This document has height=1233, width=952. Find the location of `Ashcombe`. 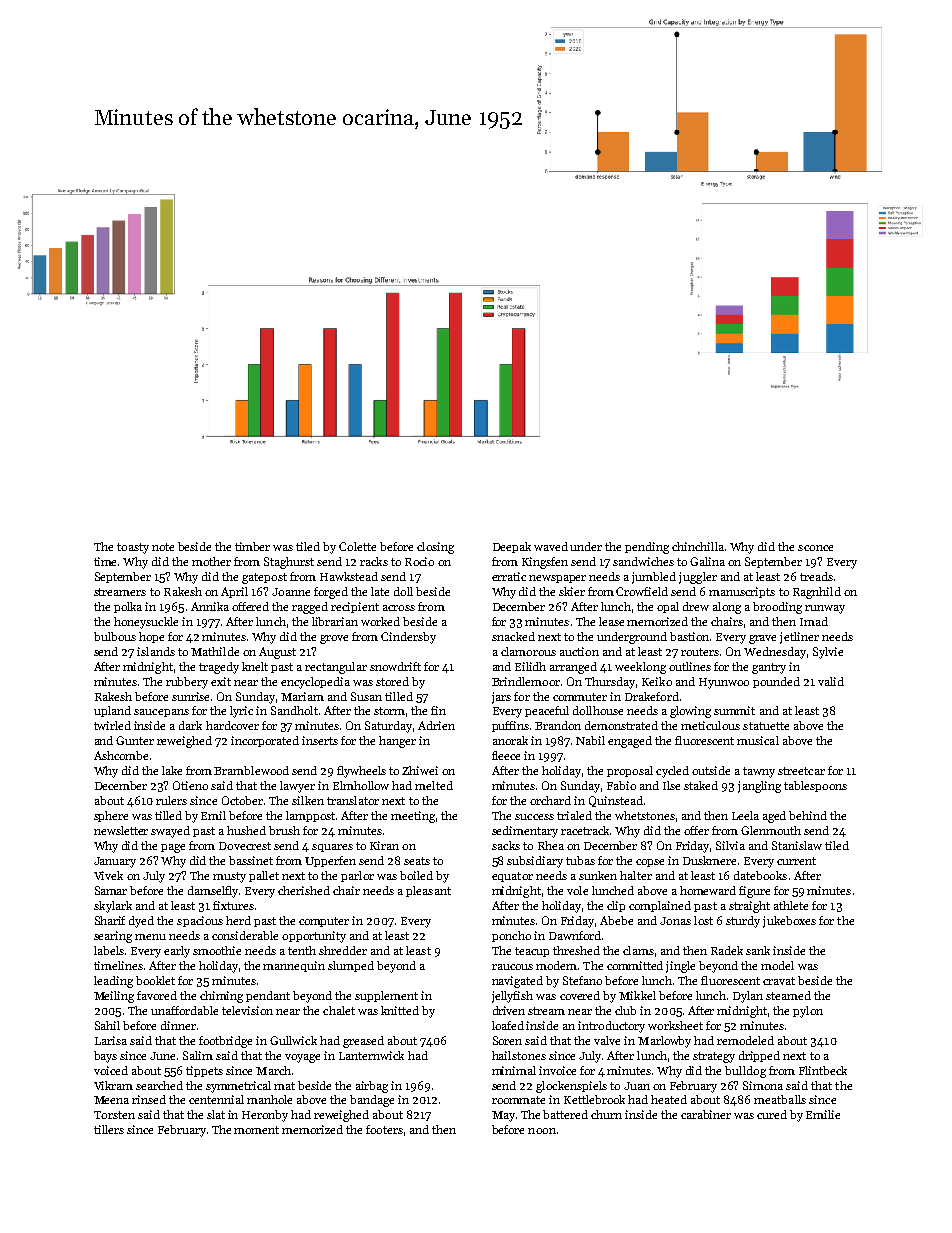

Ashcombe is located at coordinates (121, 755).
